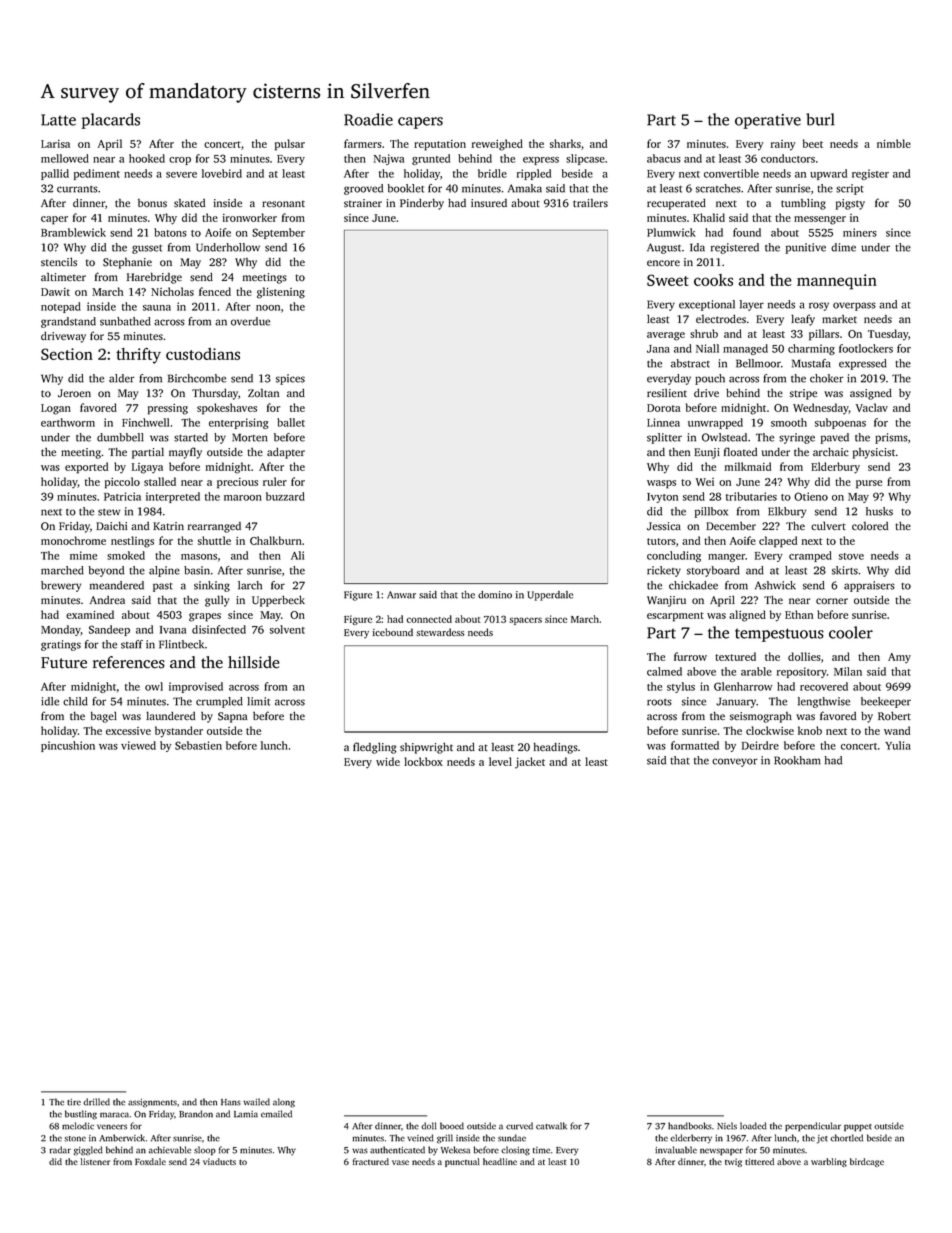  Describe the element at coordinates (565, 143) in the screenshot. I see `sharks` at that location.
